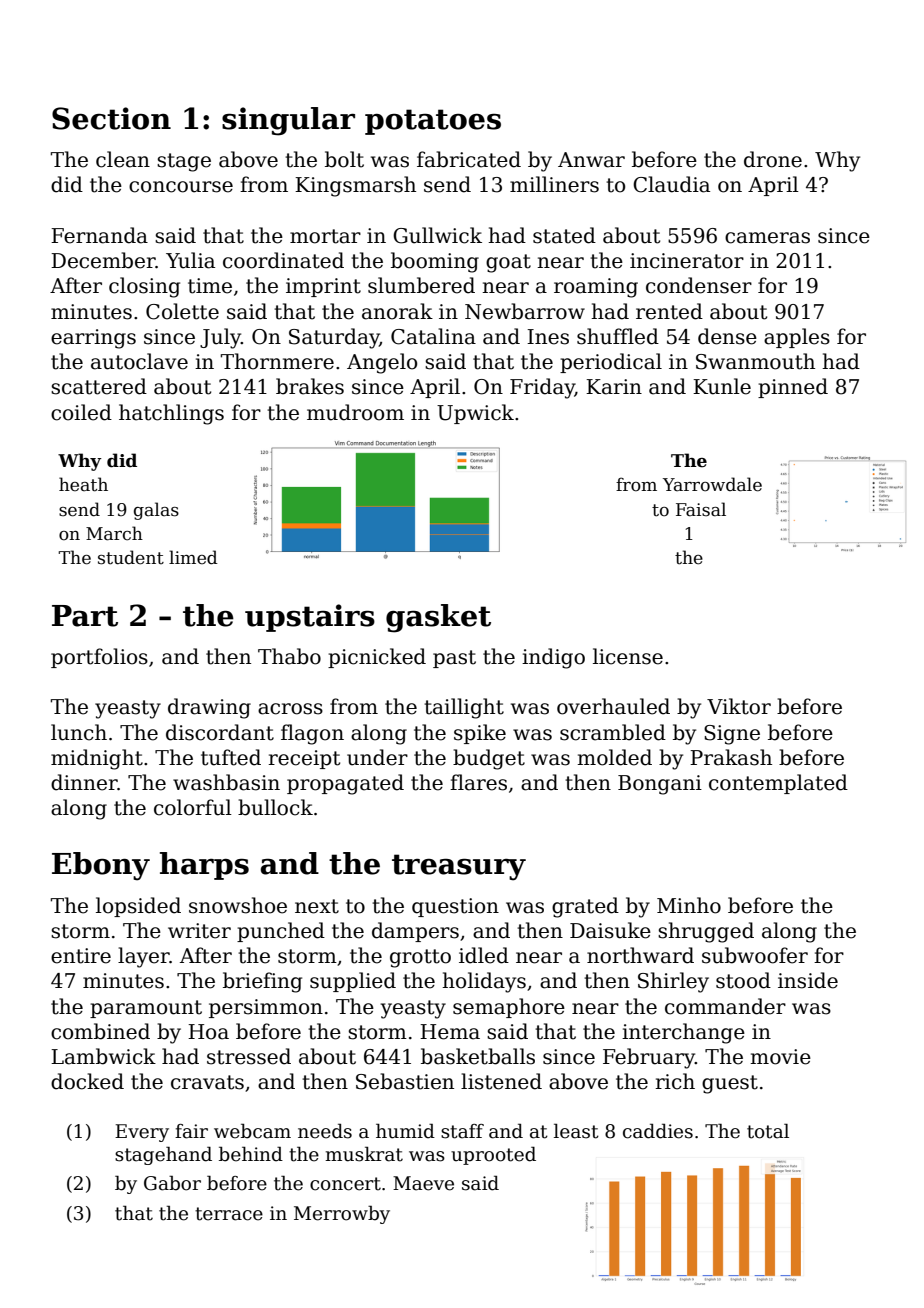  Describe the element at coordinates (478, 782) in the screenshot. I see `flares` at that location.
